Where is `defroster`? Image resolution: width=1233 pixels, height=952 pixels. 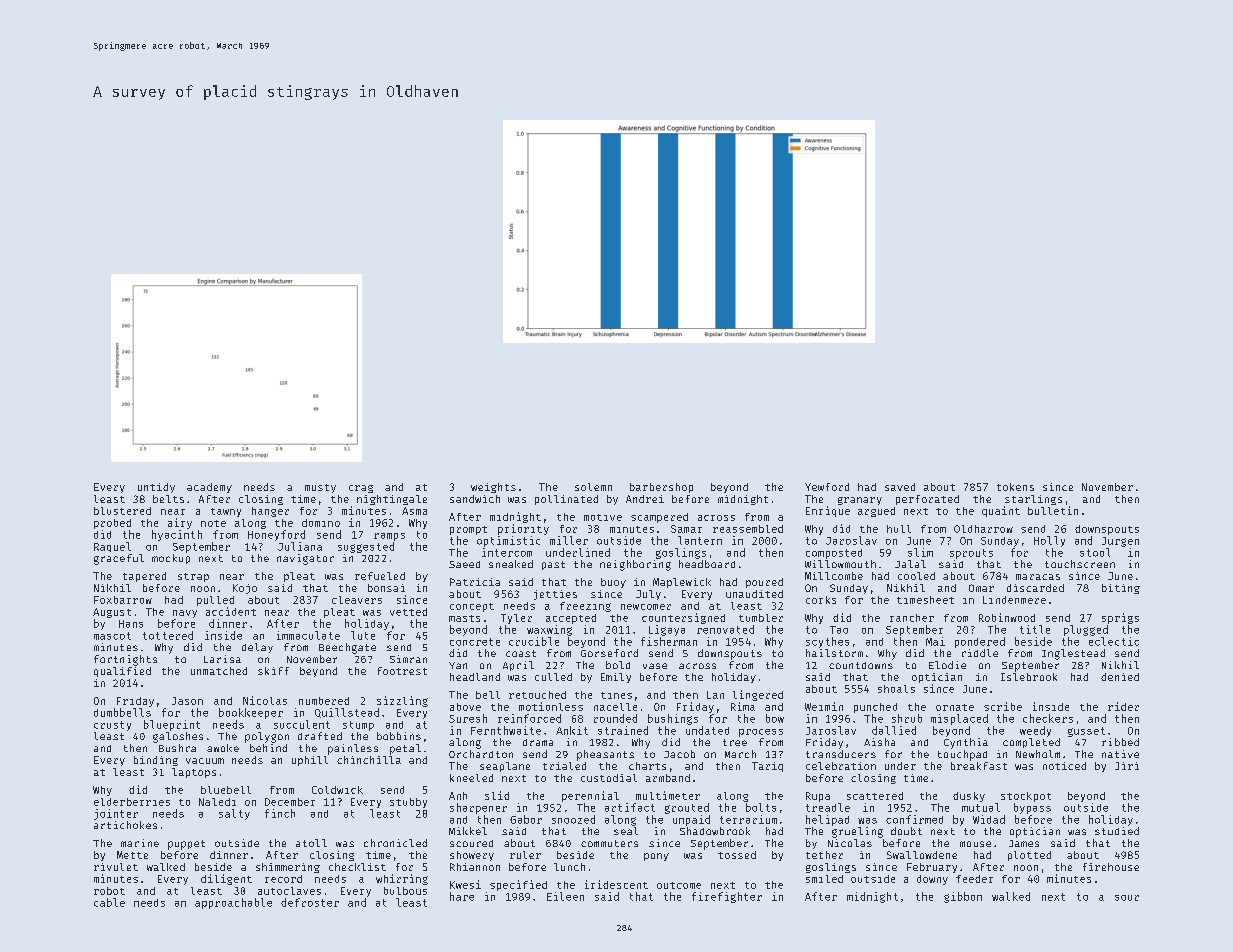 defroster is located at coordinates (310, 902).
